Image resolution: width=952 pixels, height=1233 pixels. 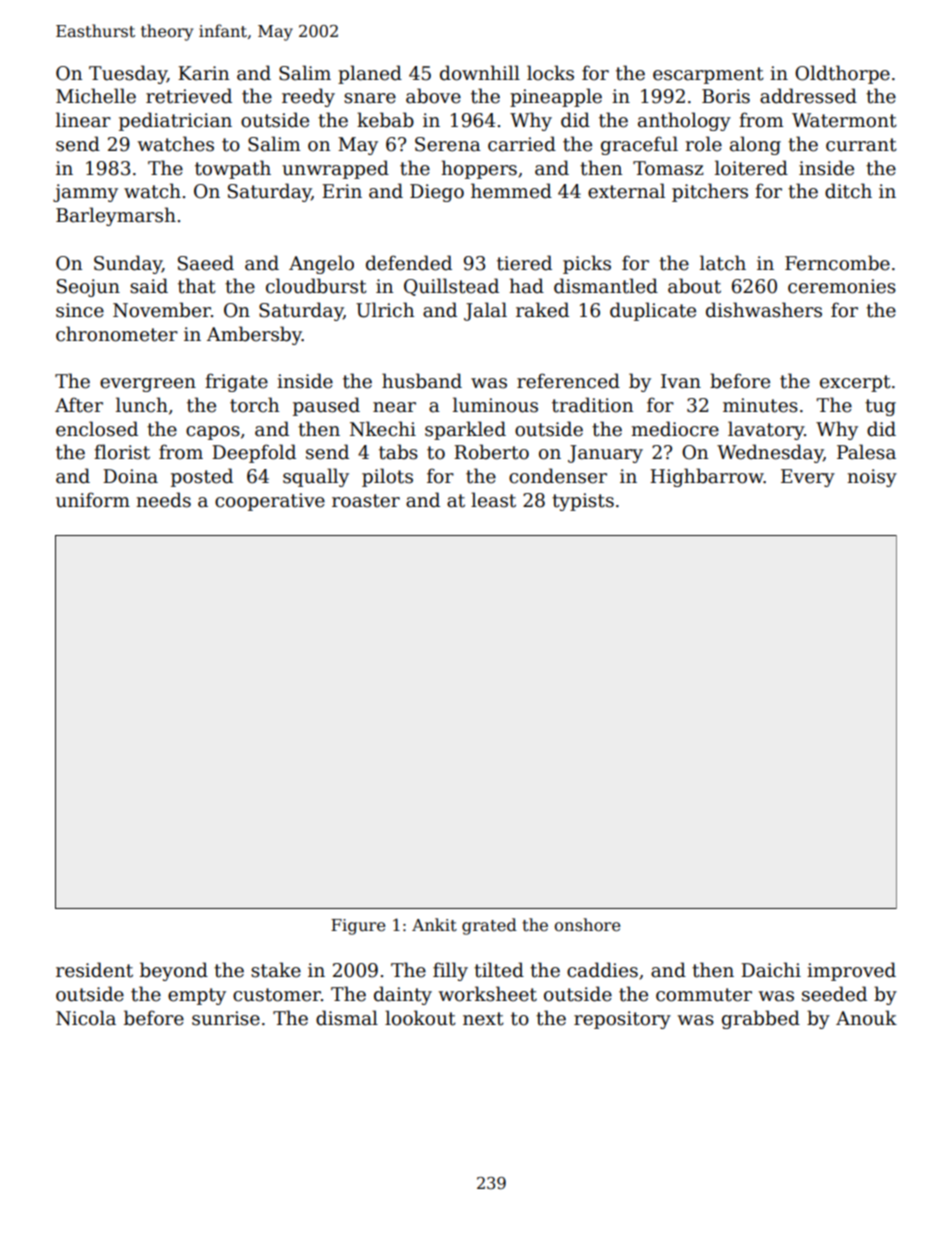 What do you see at coordinates (483, 1019) in the image?
I see `next` at bounding box center [483, 1019].
